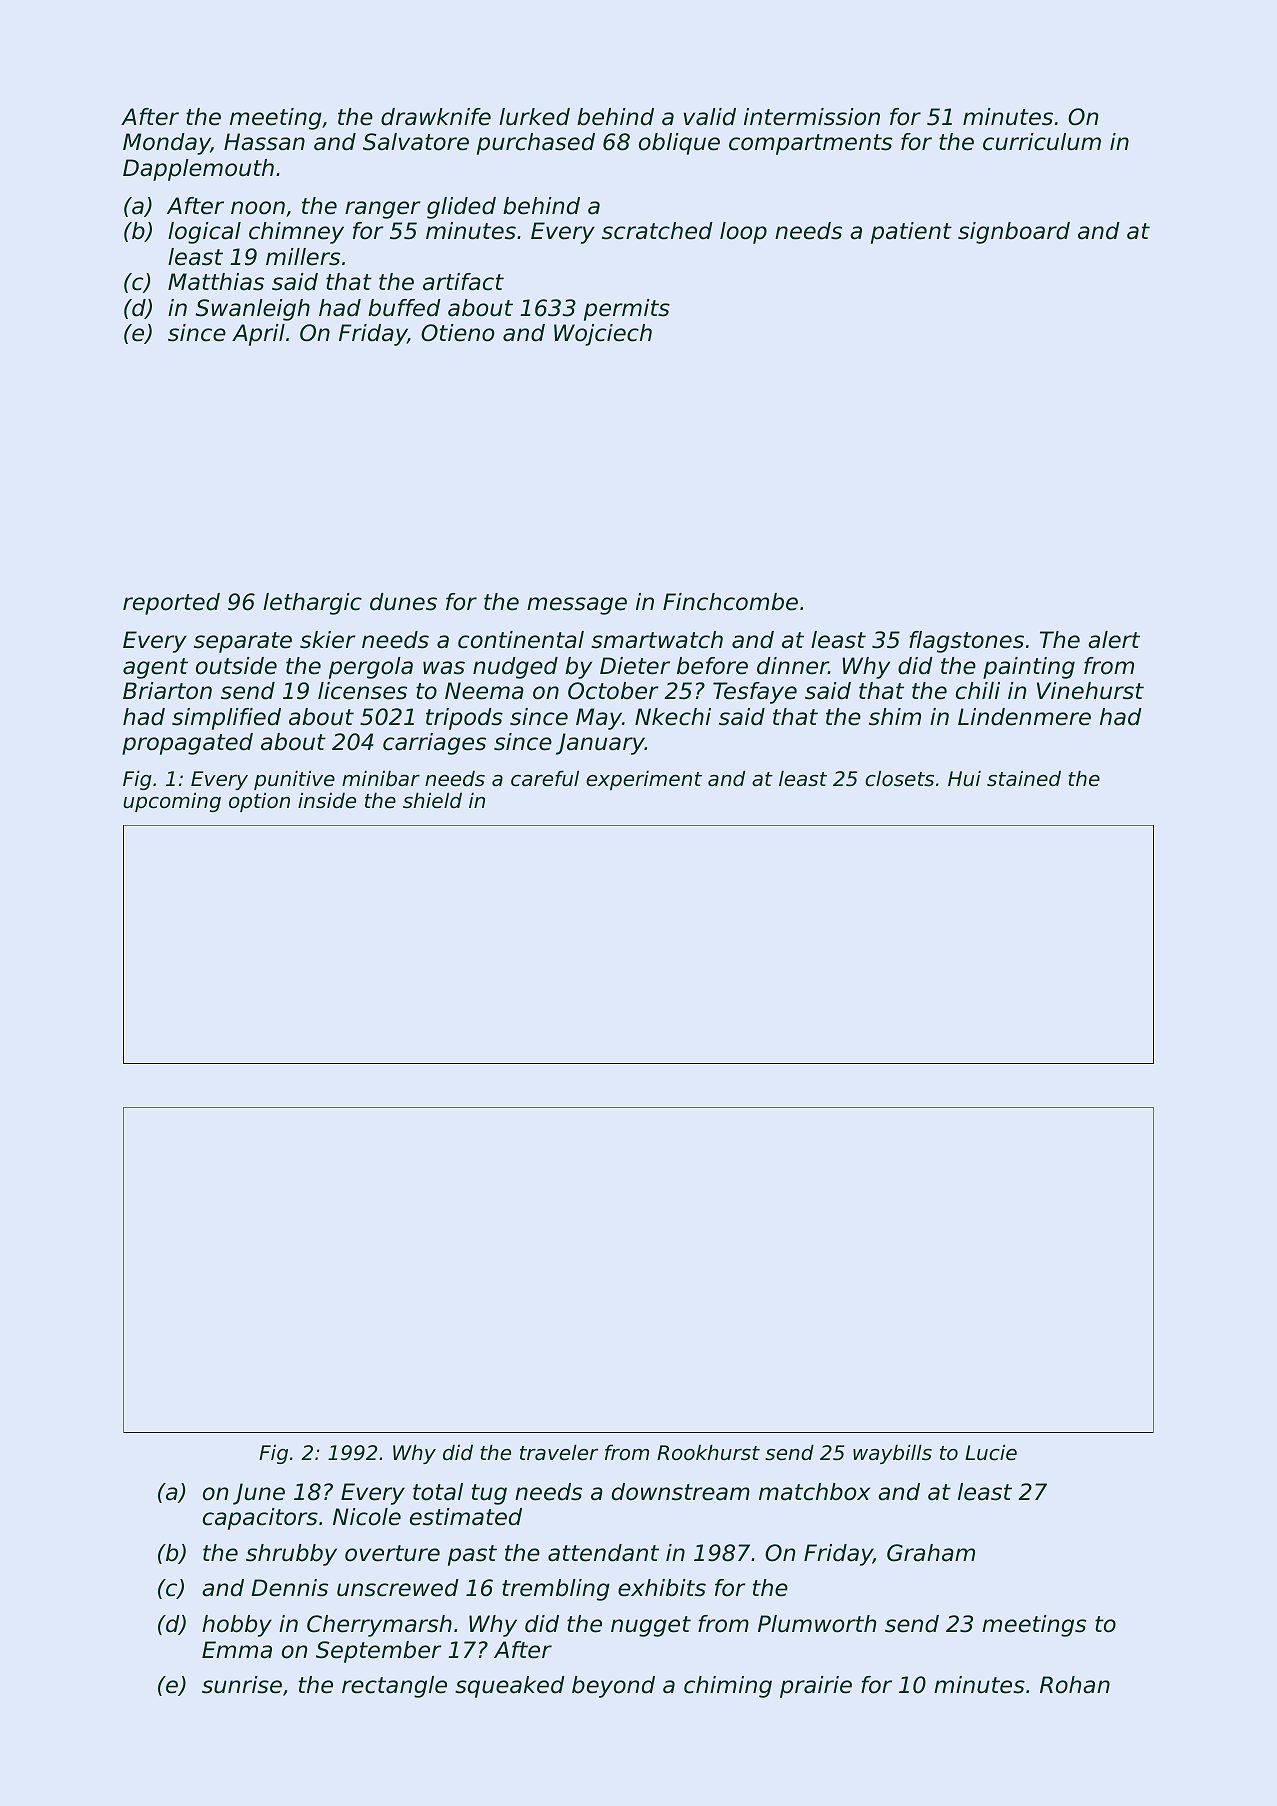 This page has width=1277, height=1806. What do you see at coordinates (155, 668) in the page?
I see `agent` at bounding box center [155, 668].
